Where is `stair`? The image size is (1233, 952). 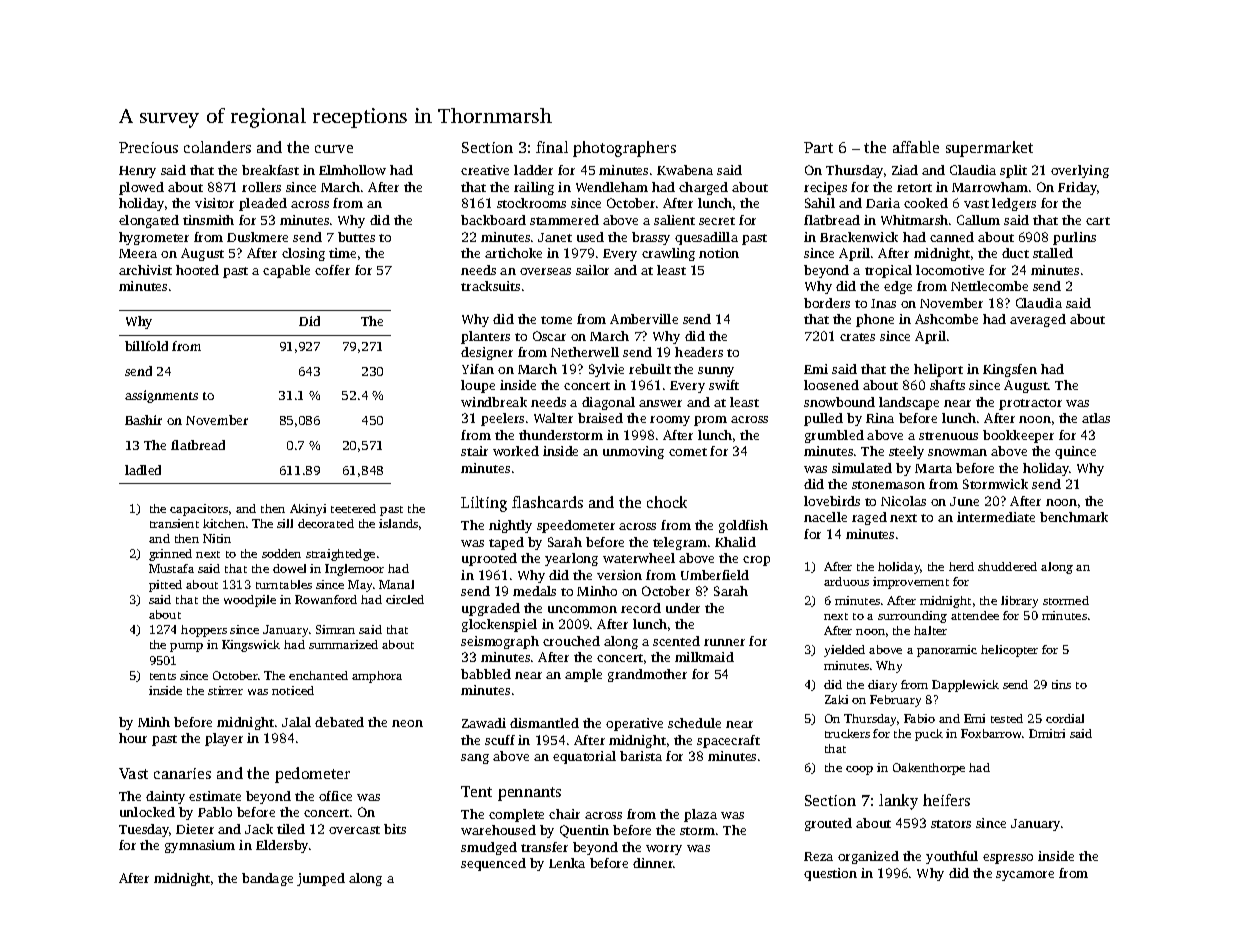
stair is located at coordinates (474, 451).
